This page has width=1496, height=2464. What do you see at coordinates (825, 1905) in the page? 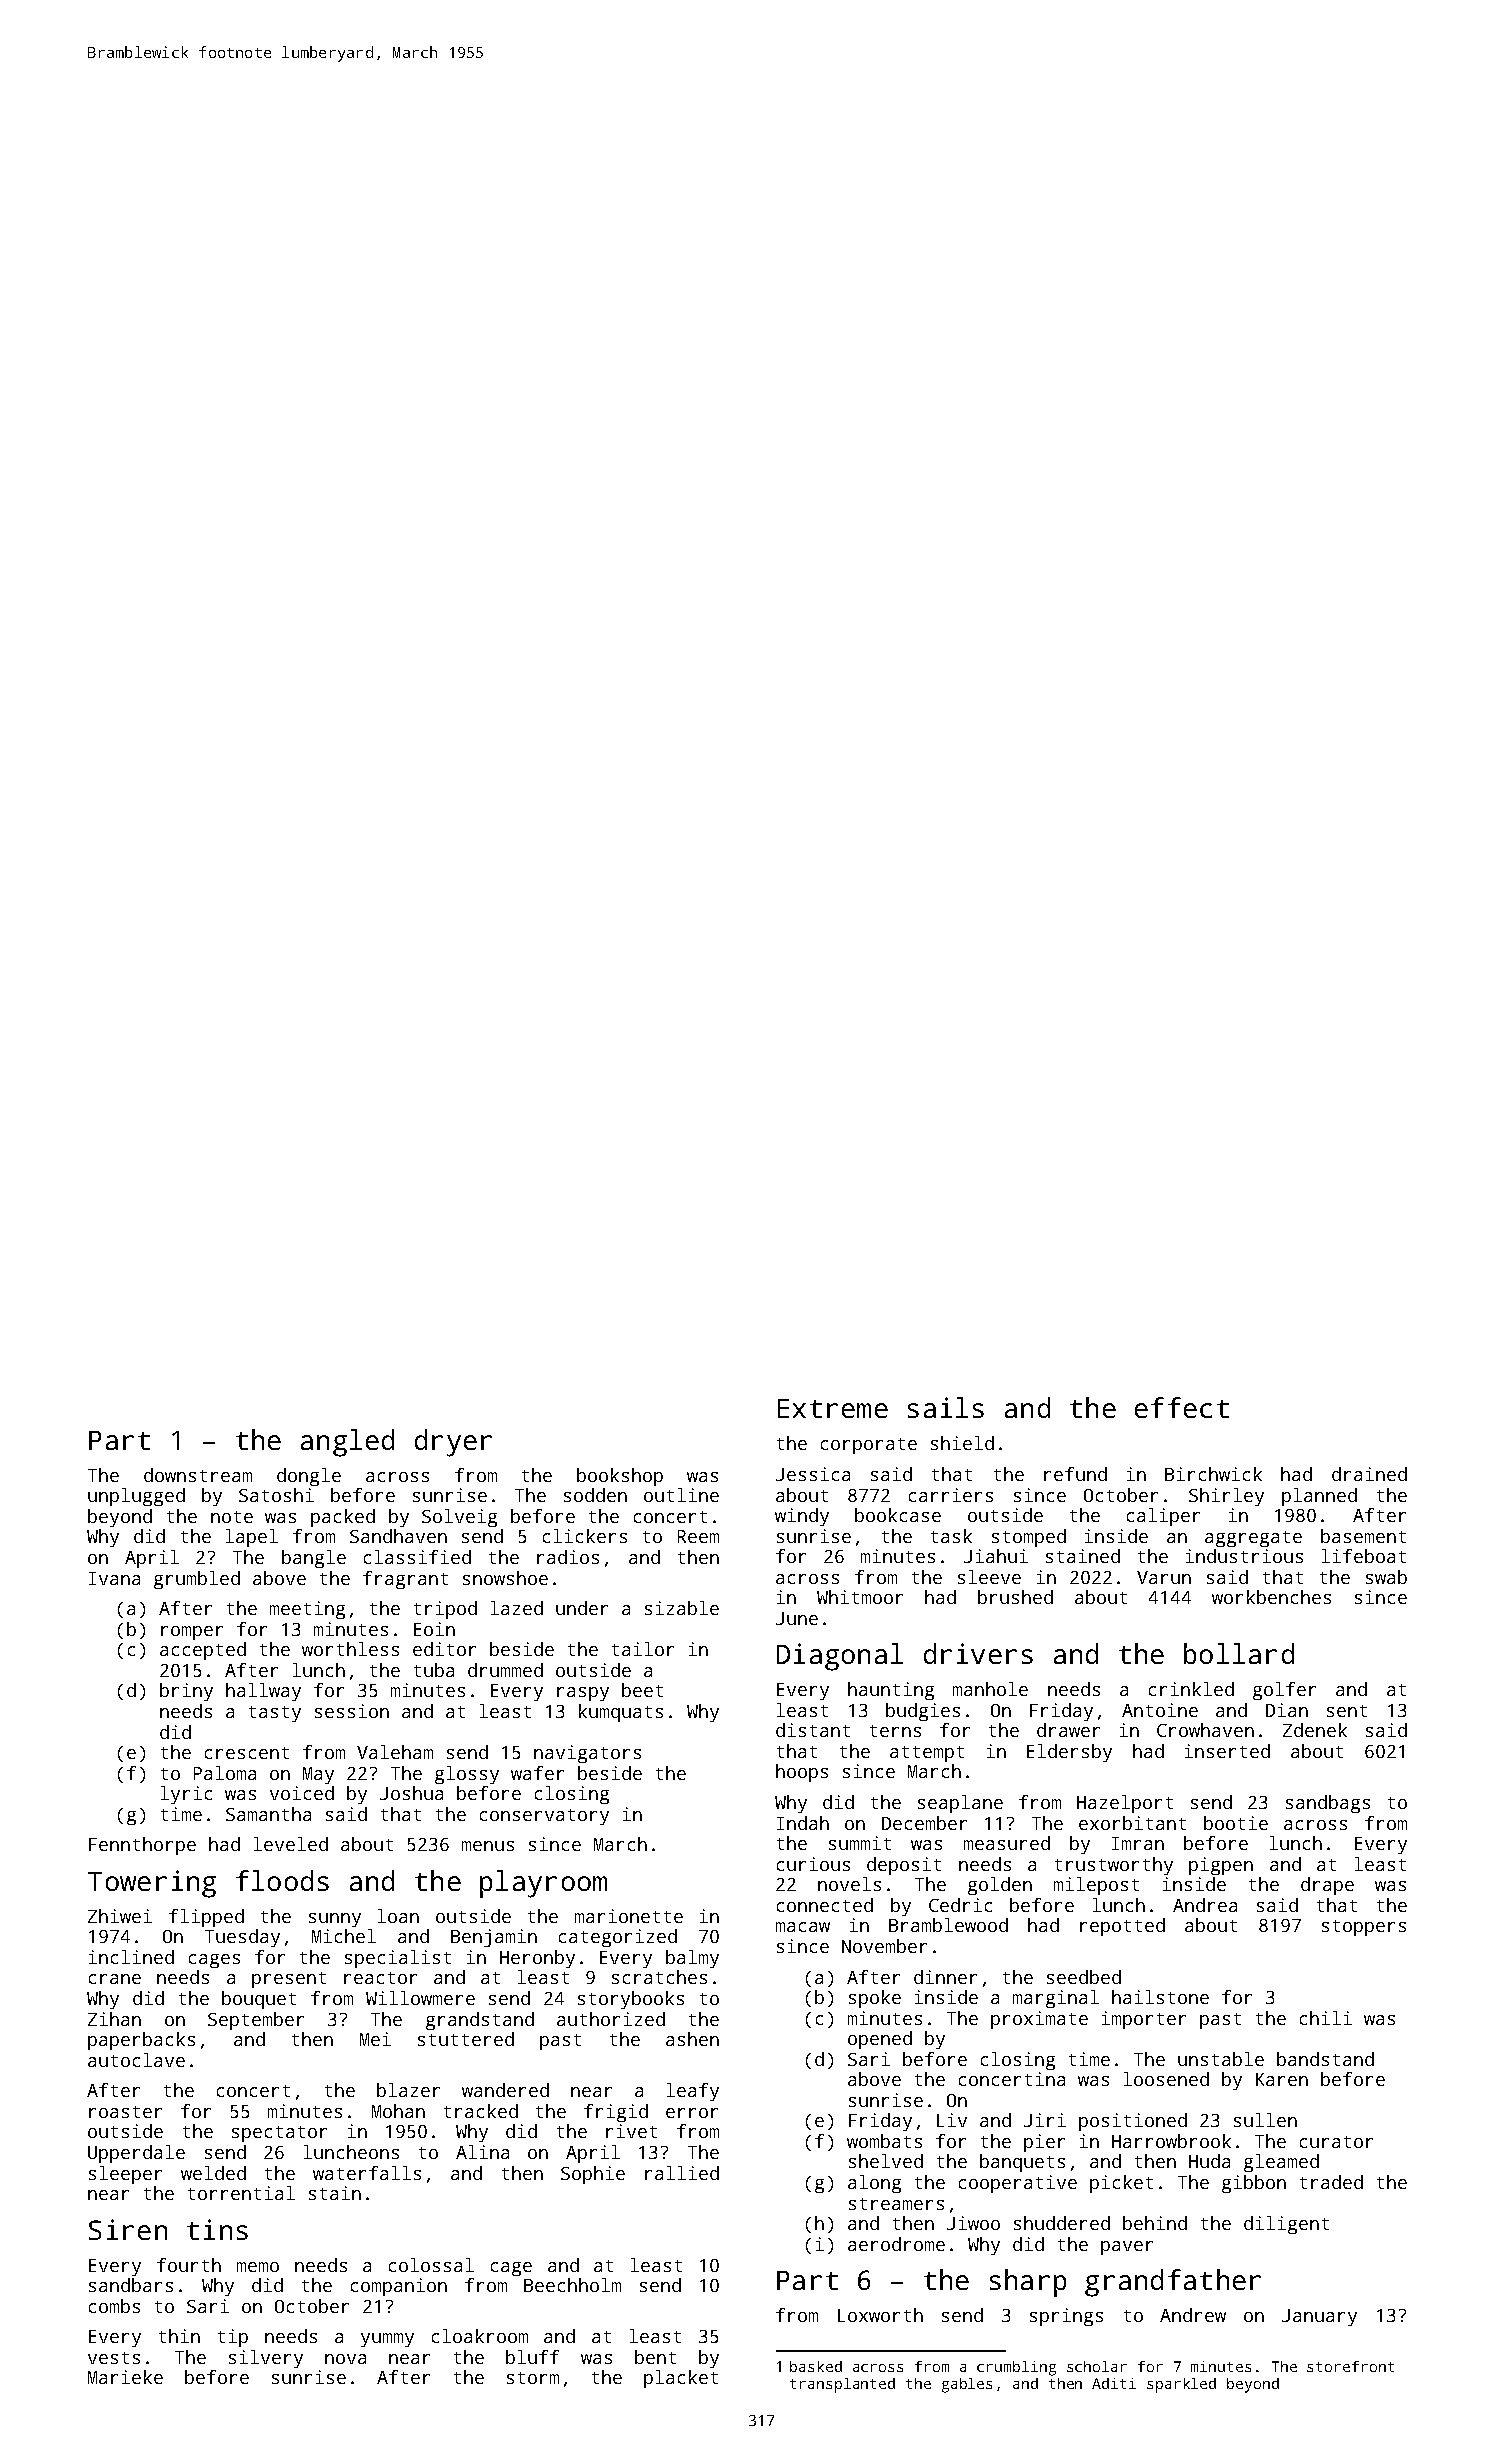
I see `connected` at bounding box center [825, 1905].
